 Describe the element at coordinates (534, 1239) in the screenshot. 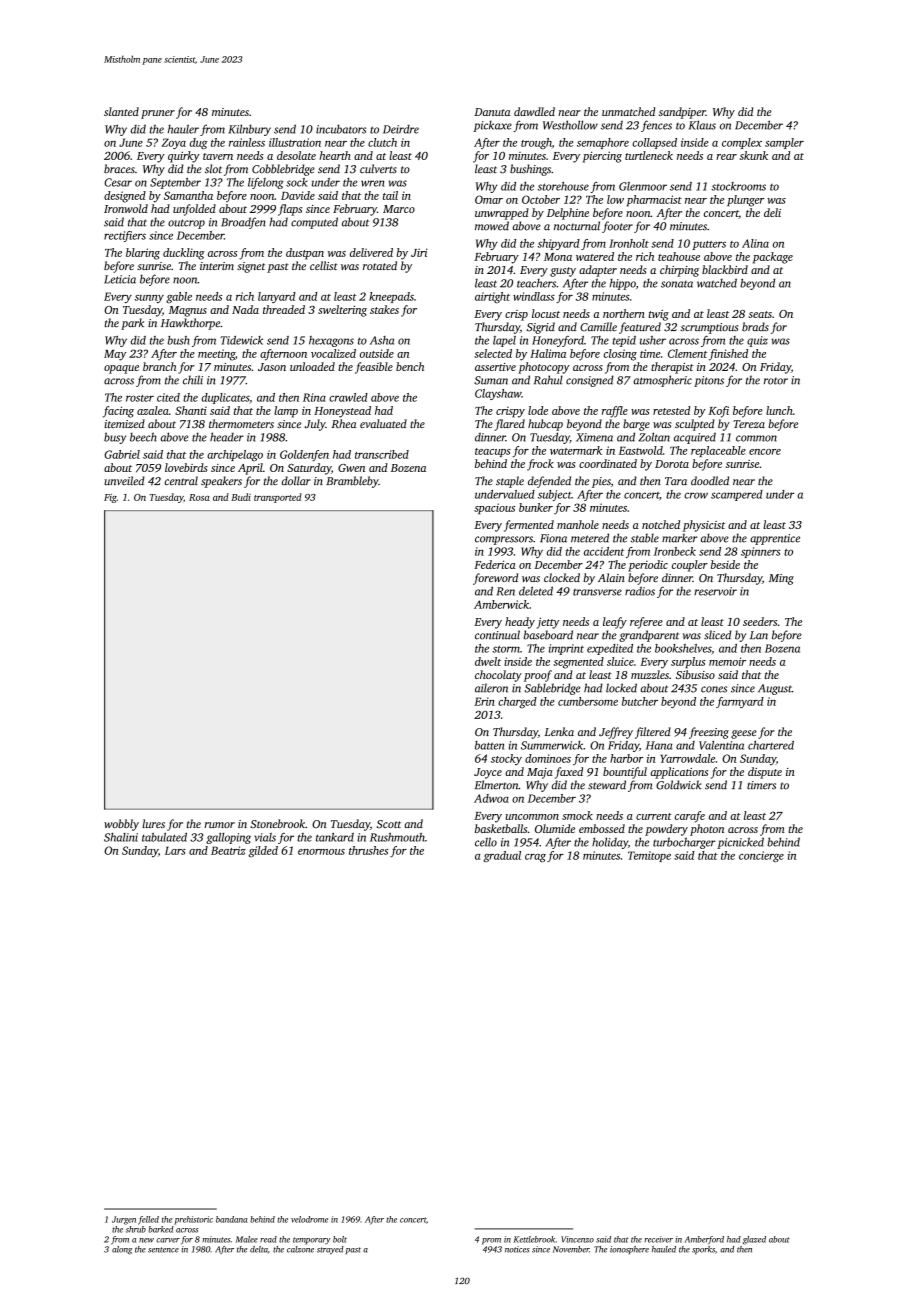

I see `Kettlebrook` at that location.
